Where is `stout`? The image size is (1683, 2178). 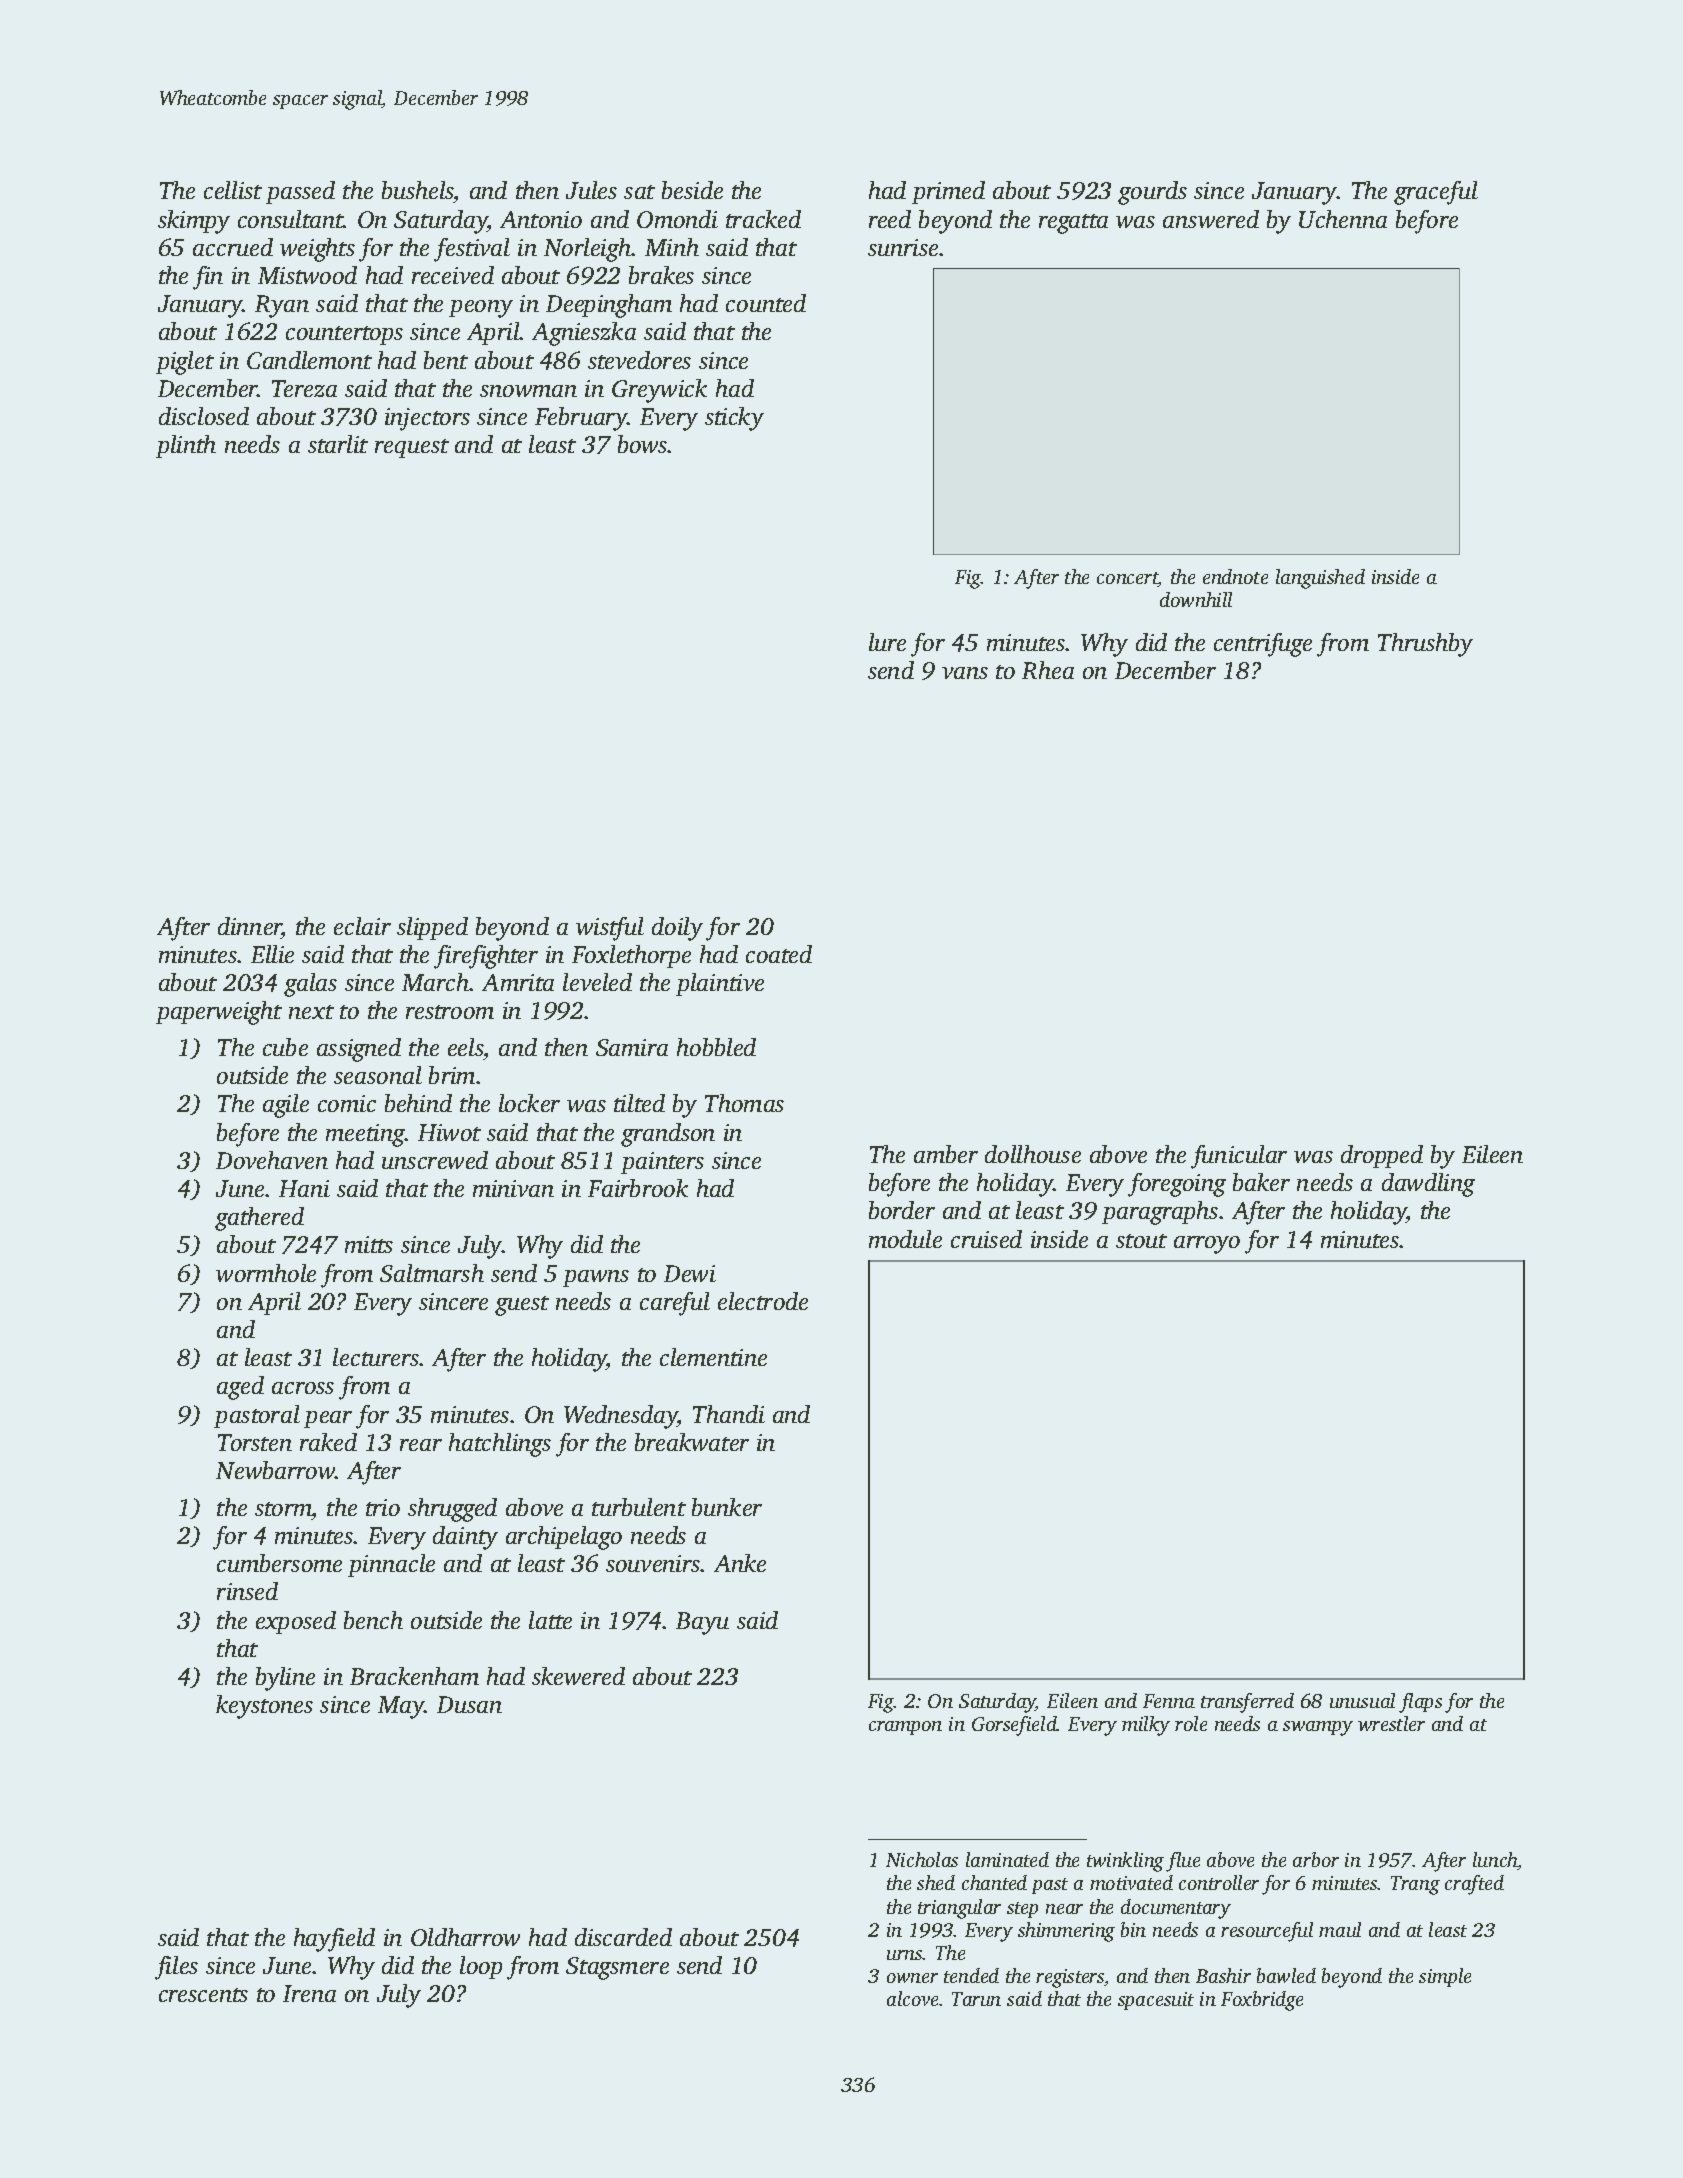
stout is located at coordinates (1141, 1241).
